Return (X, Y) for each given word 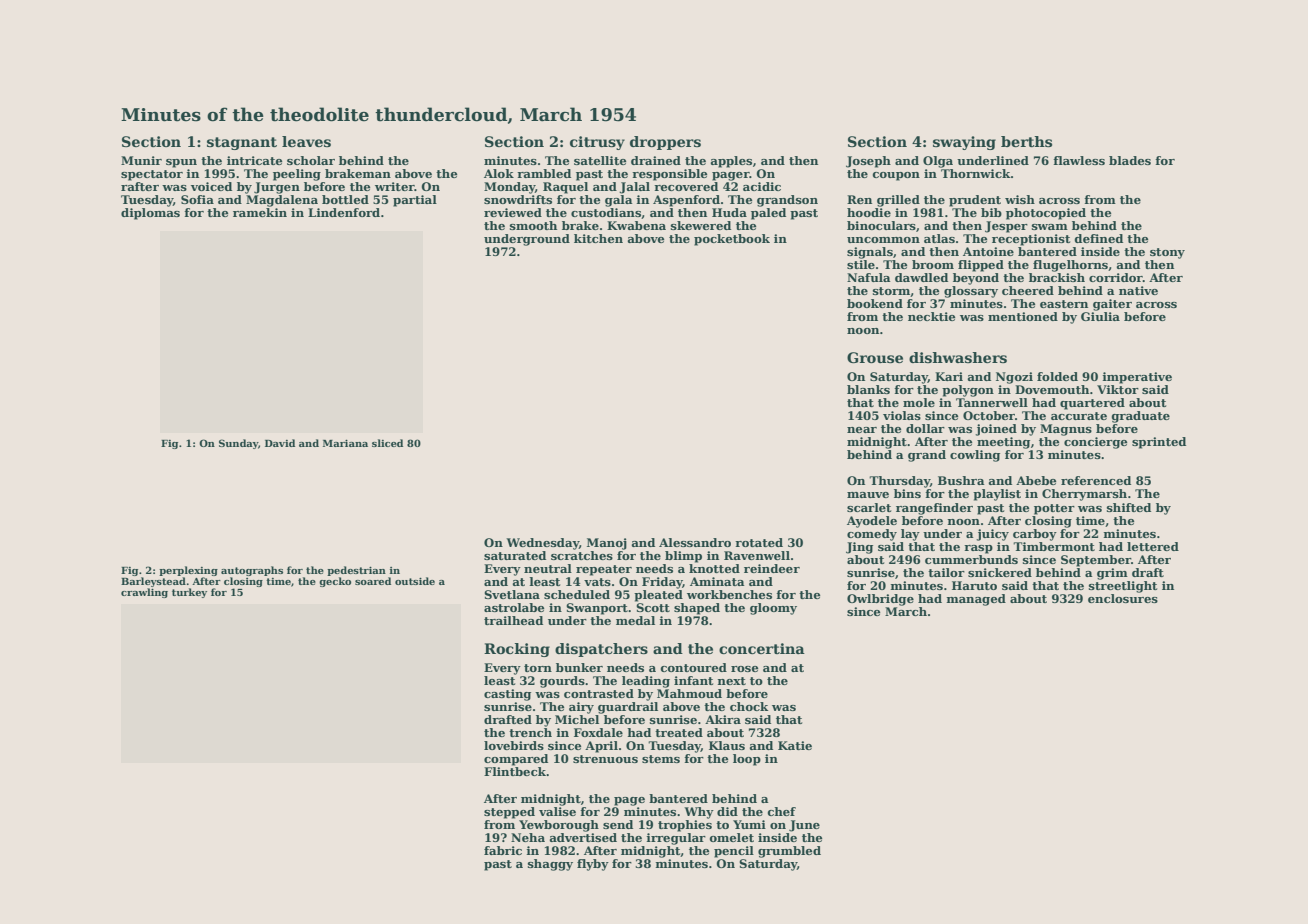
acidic (762, 186)
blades (1130, 160)
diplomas (150, 214)
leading (646, 682)
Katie (795, 745)
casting (507, 695)
